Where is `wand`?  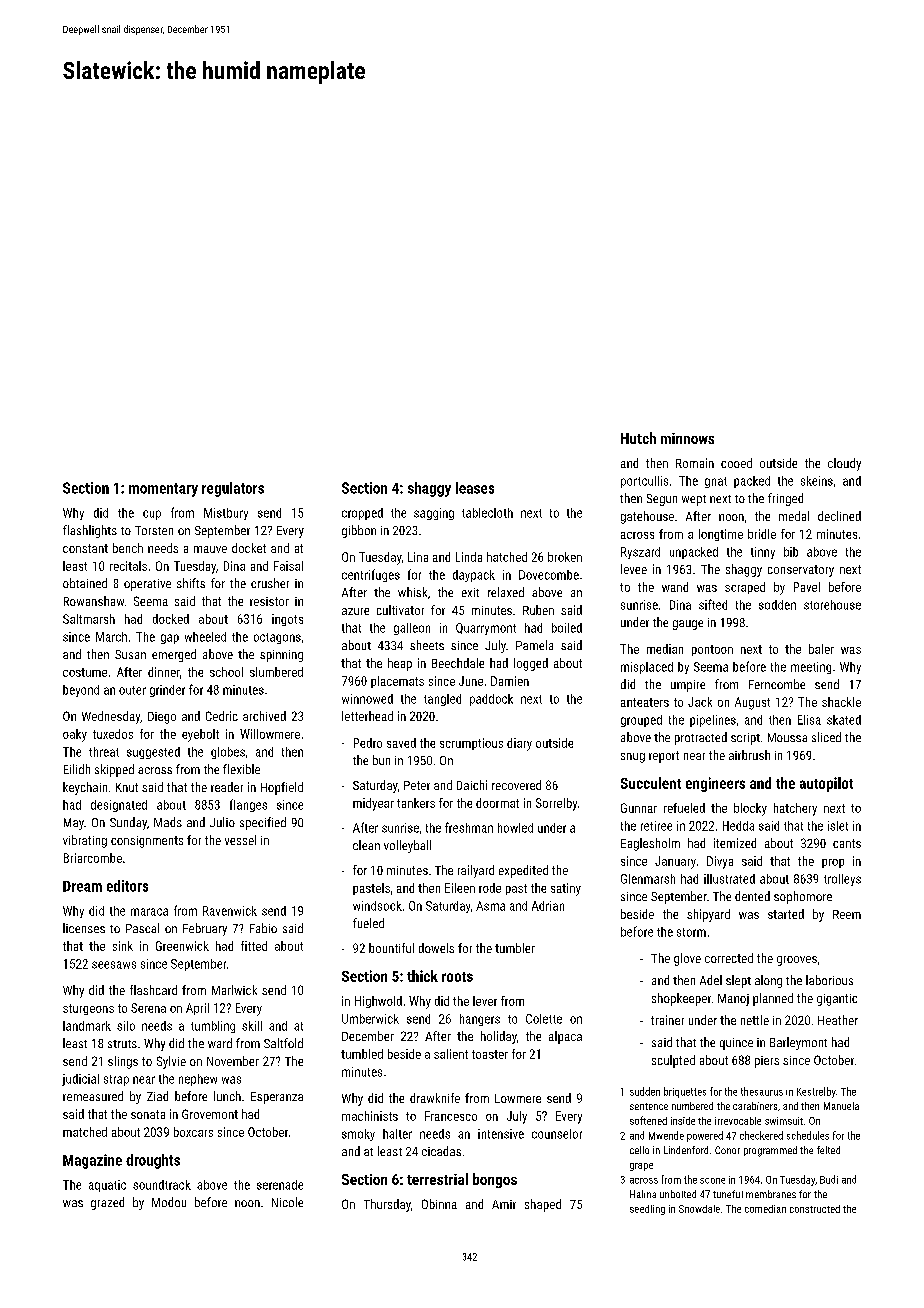 wand is located at coordinates (675, 587).
